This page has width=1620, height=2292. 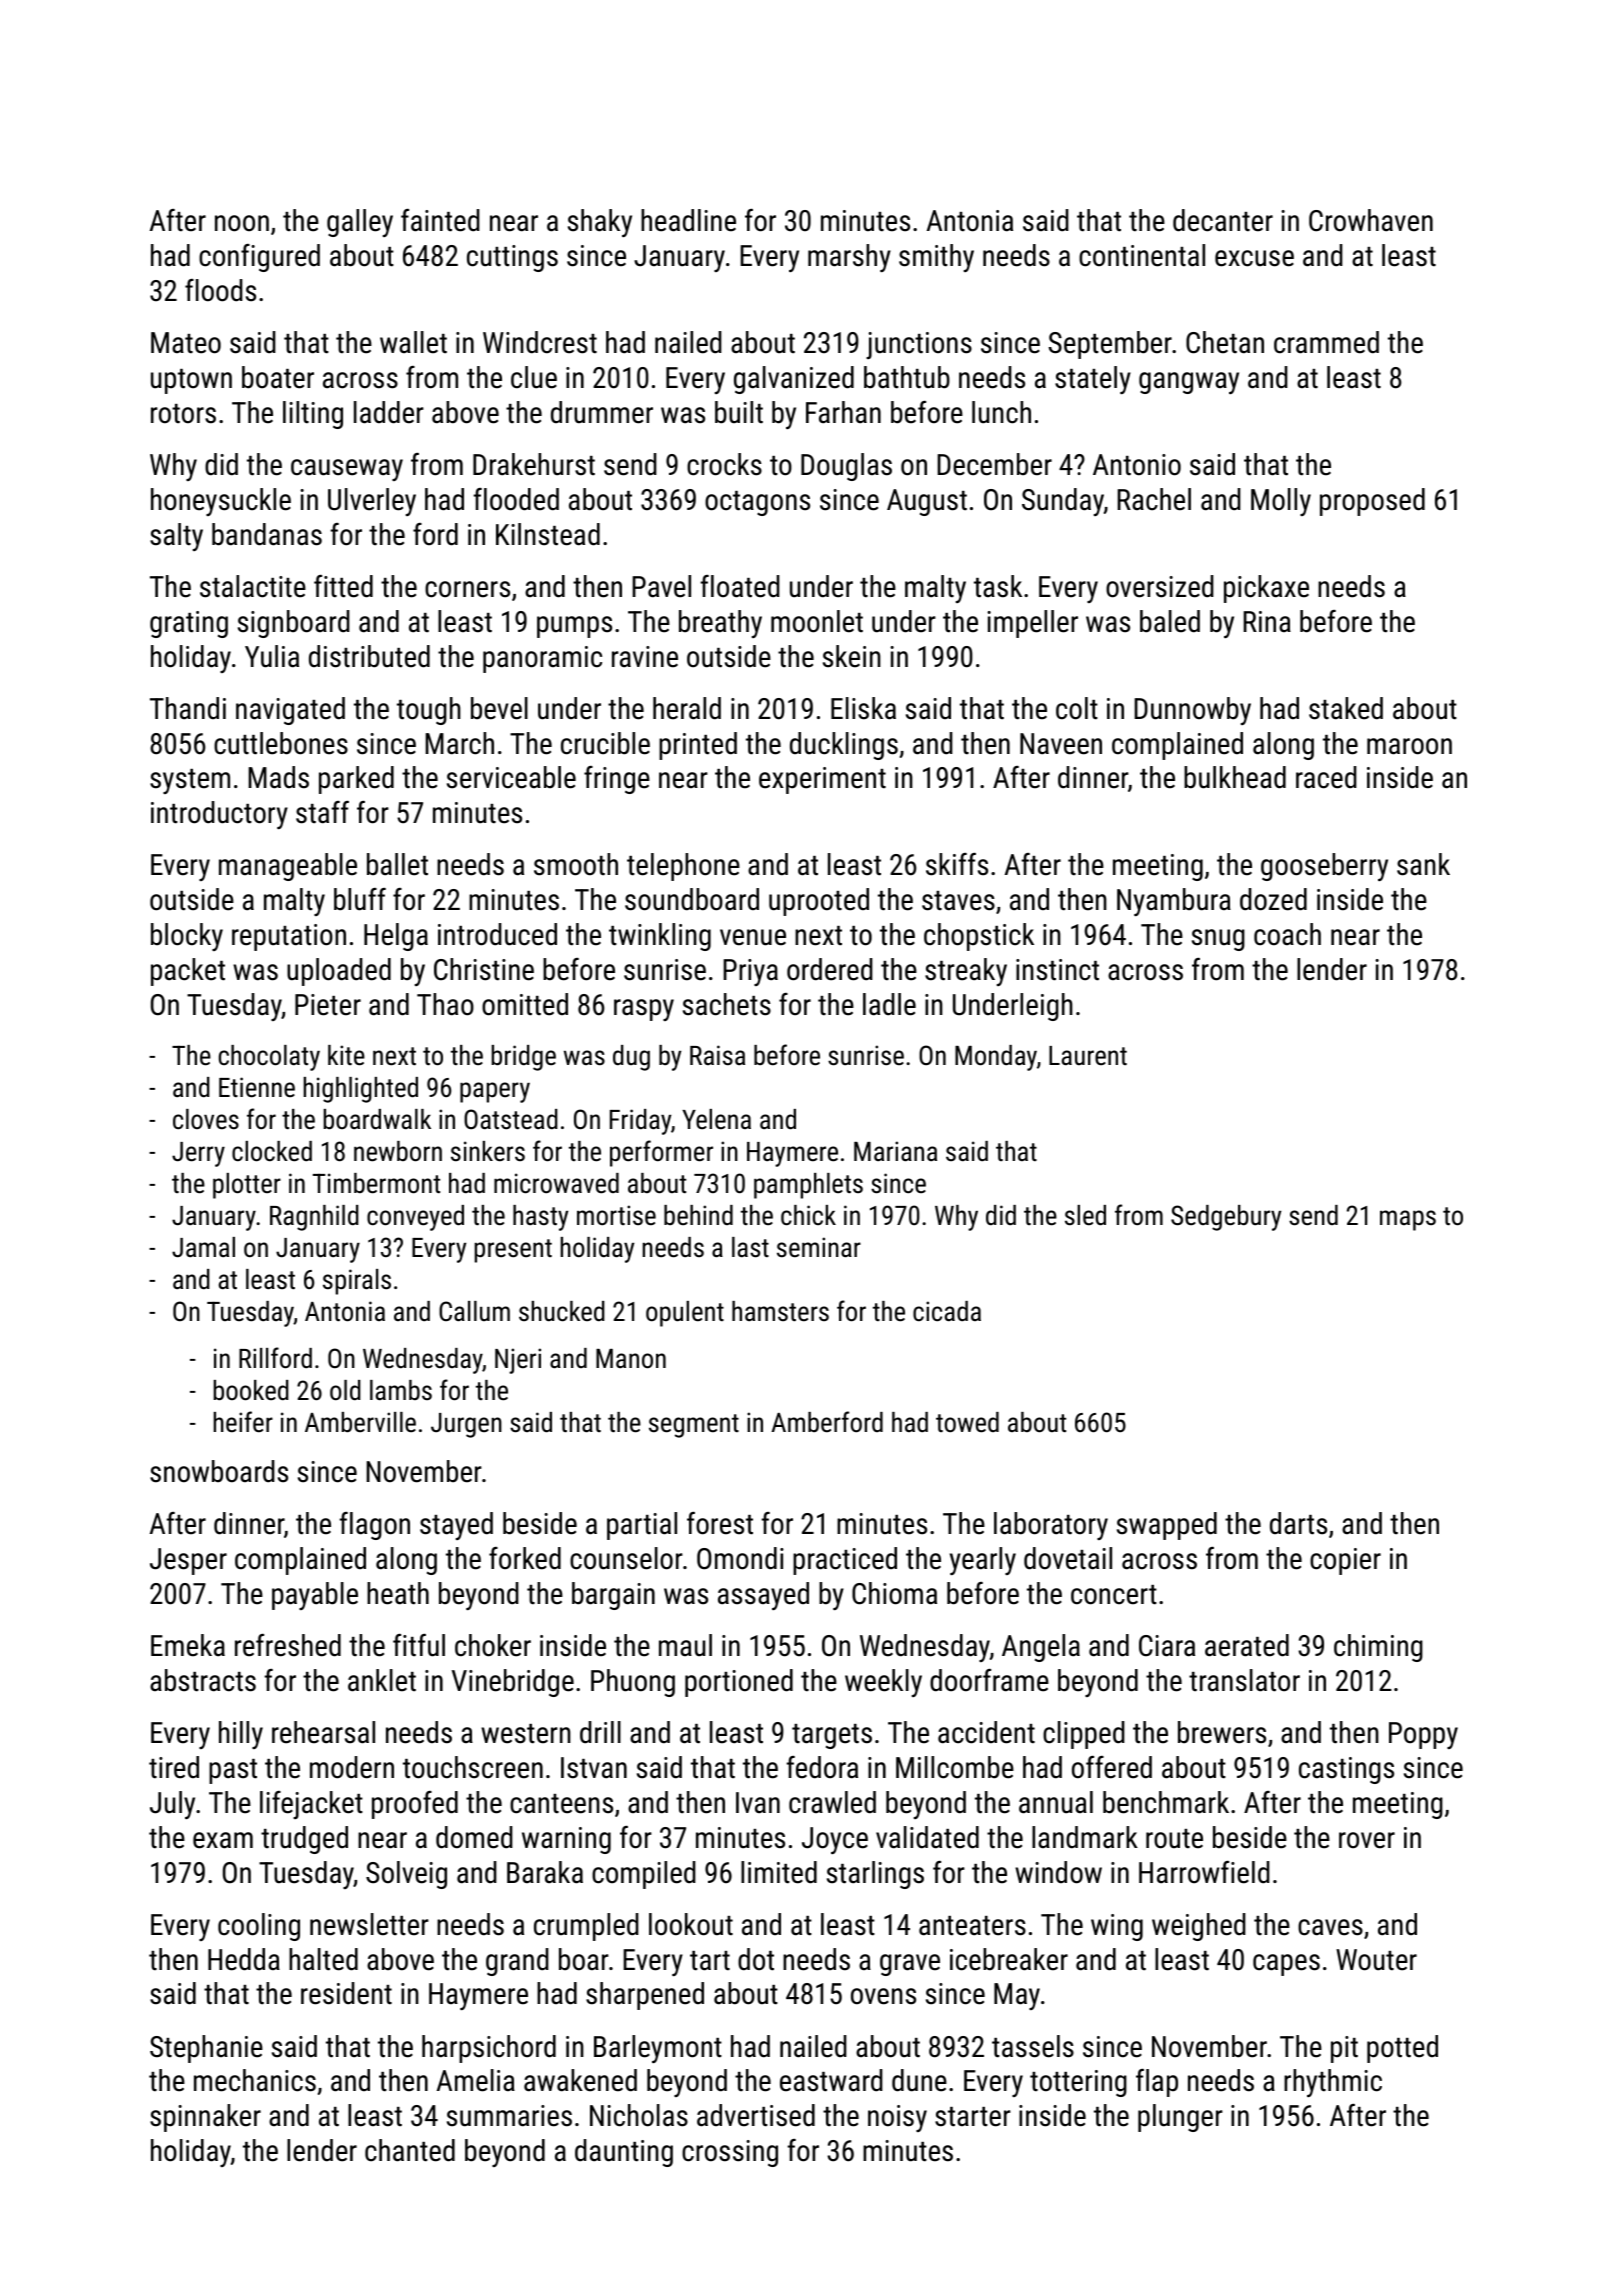 What do you see at coordinates (1112, 1767) in the page?
I see `offered` at bounding box center [1112, 1767].
